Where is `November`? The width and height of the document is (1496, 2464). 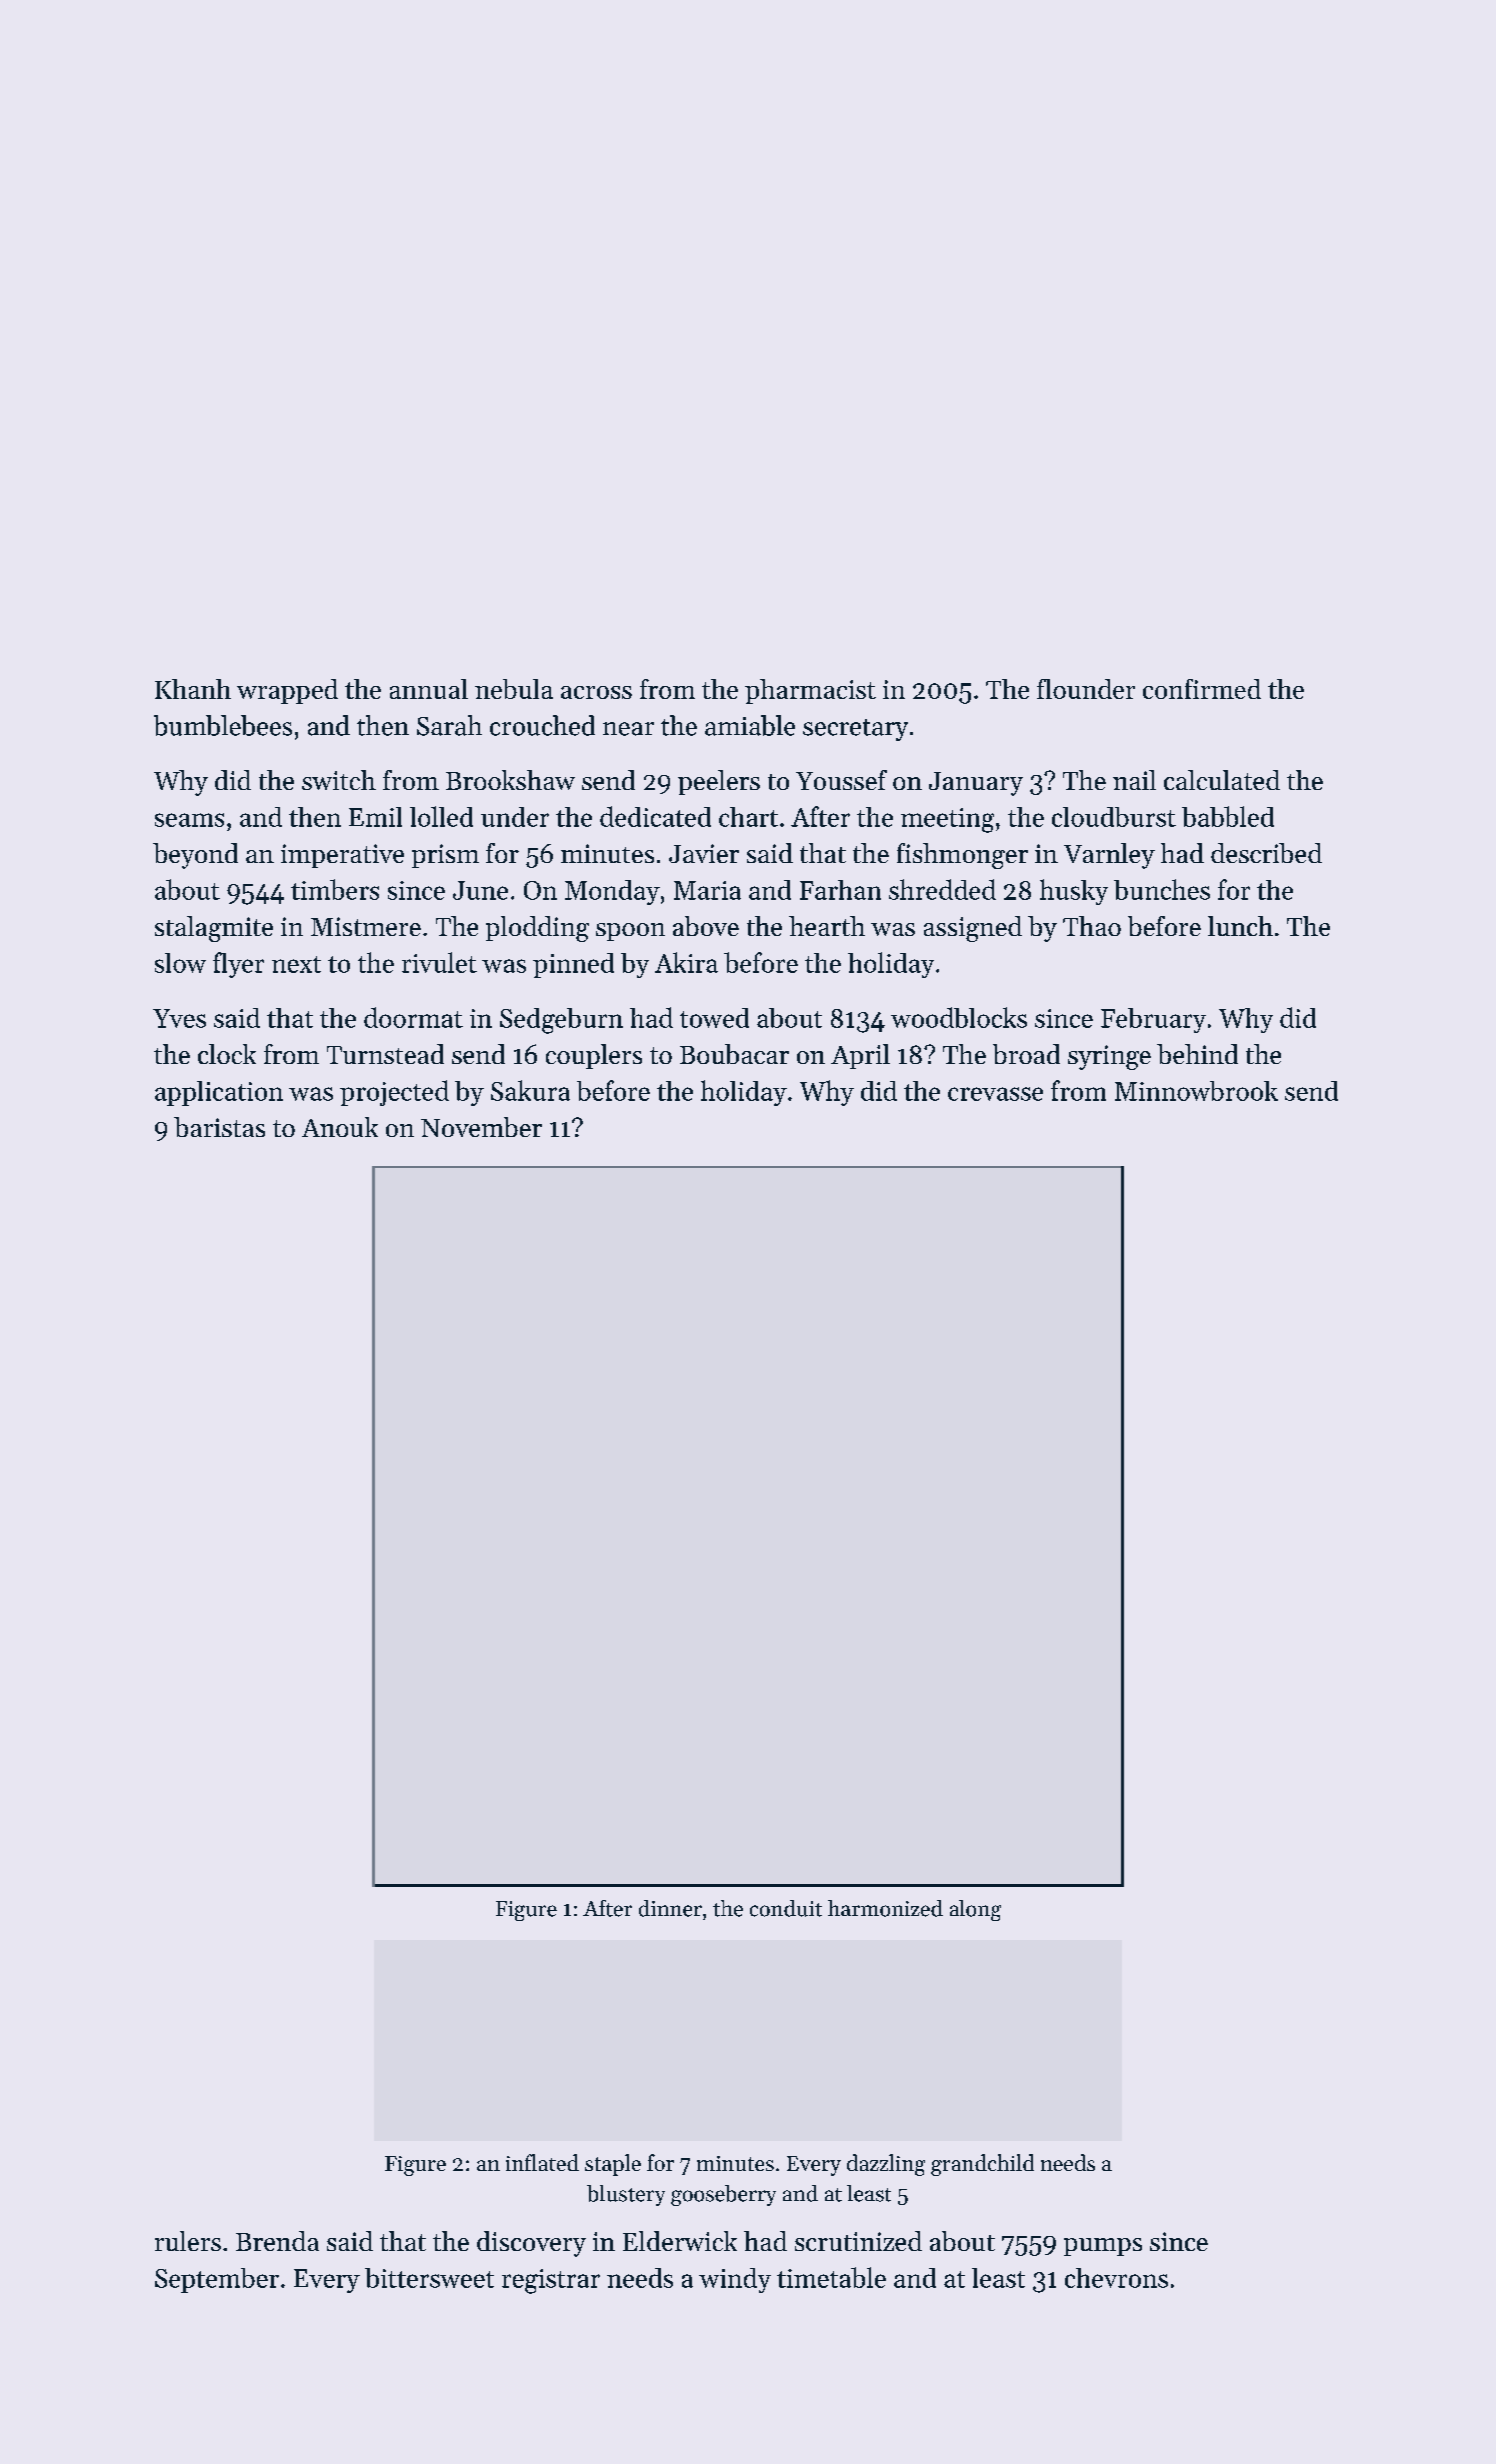
November is located at coordinates (481, 1127).
